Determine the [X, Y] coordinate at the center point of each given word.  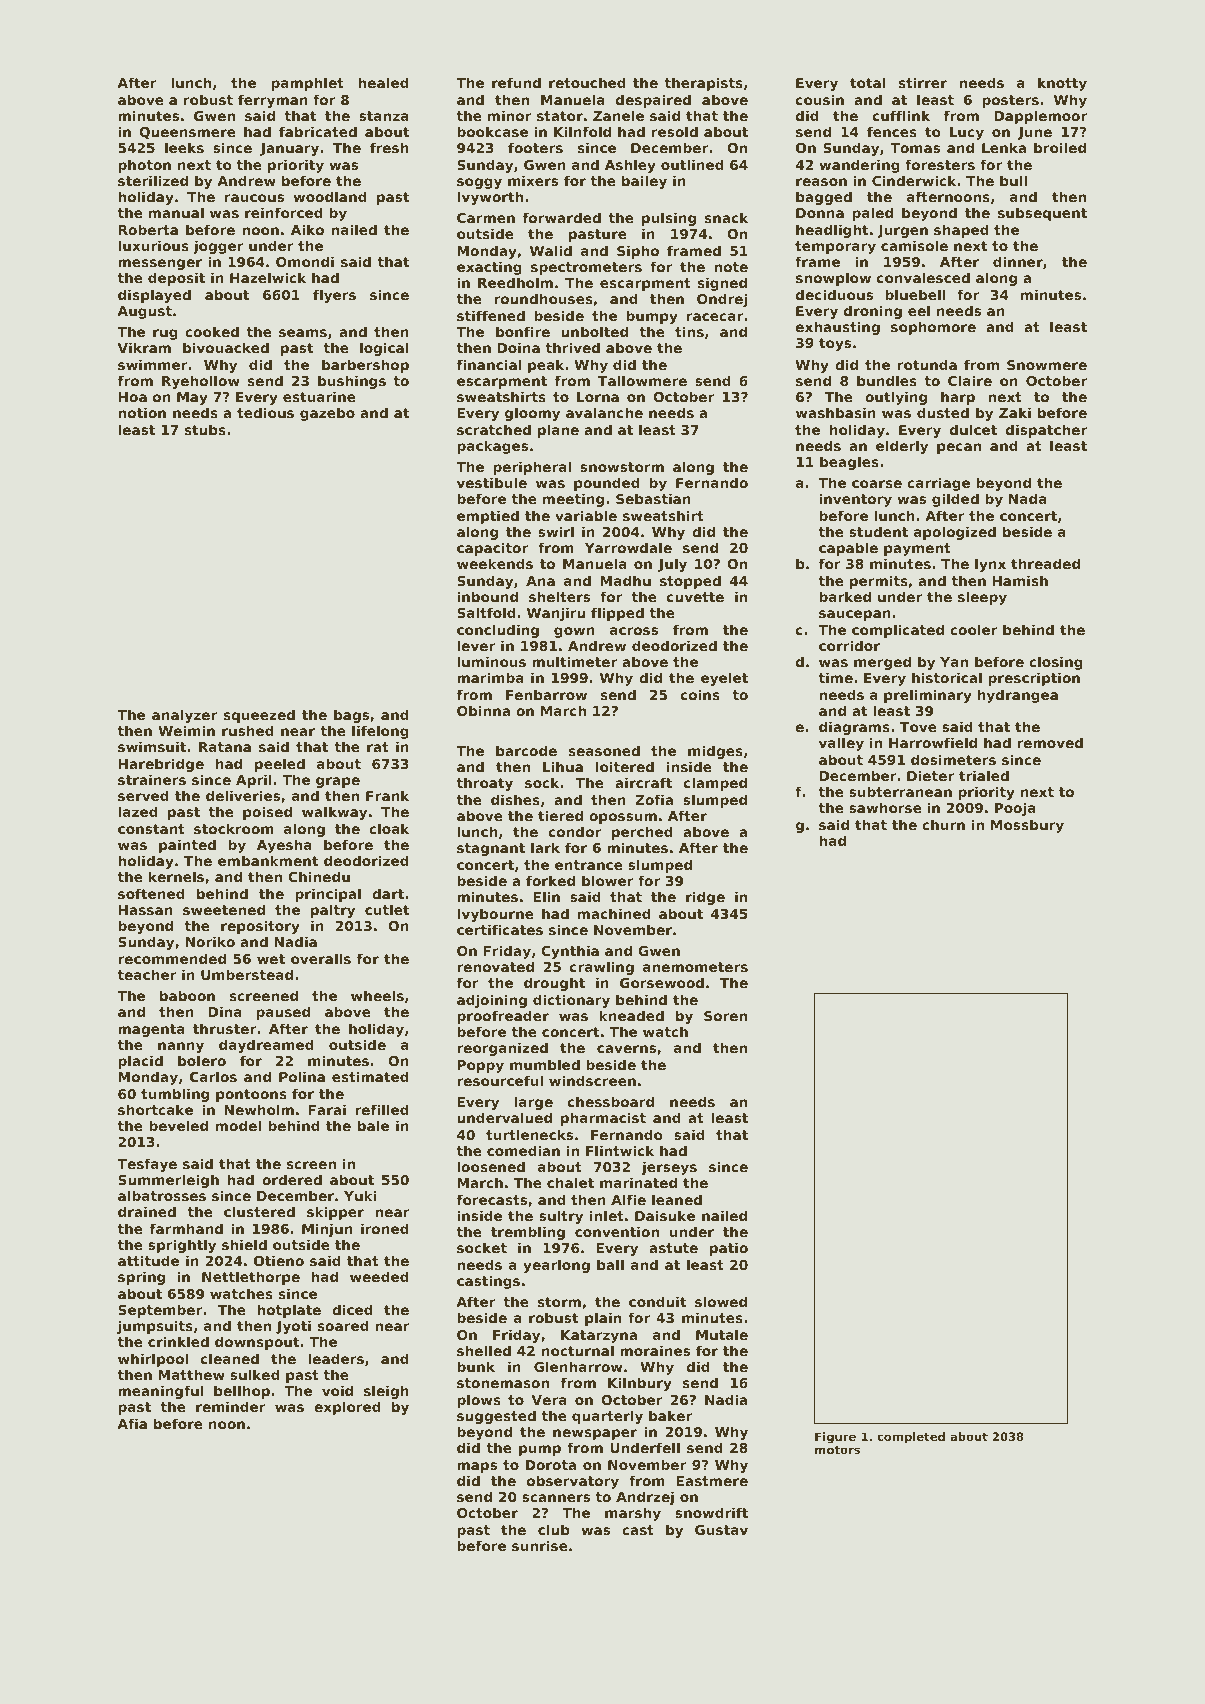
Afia [132, 1423]
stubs [205, 429]
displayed [154, 296]
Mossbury [1027, 826]
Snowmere [1047, 365]
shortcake [155, 1109]
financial [489, 364]
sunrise [540, 1545]
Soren [725, 1016]
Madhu [625, 580]
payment [917, 549]
